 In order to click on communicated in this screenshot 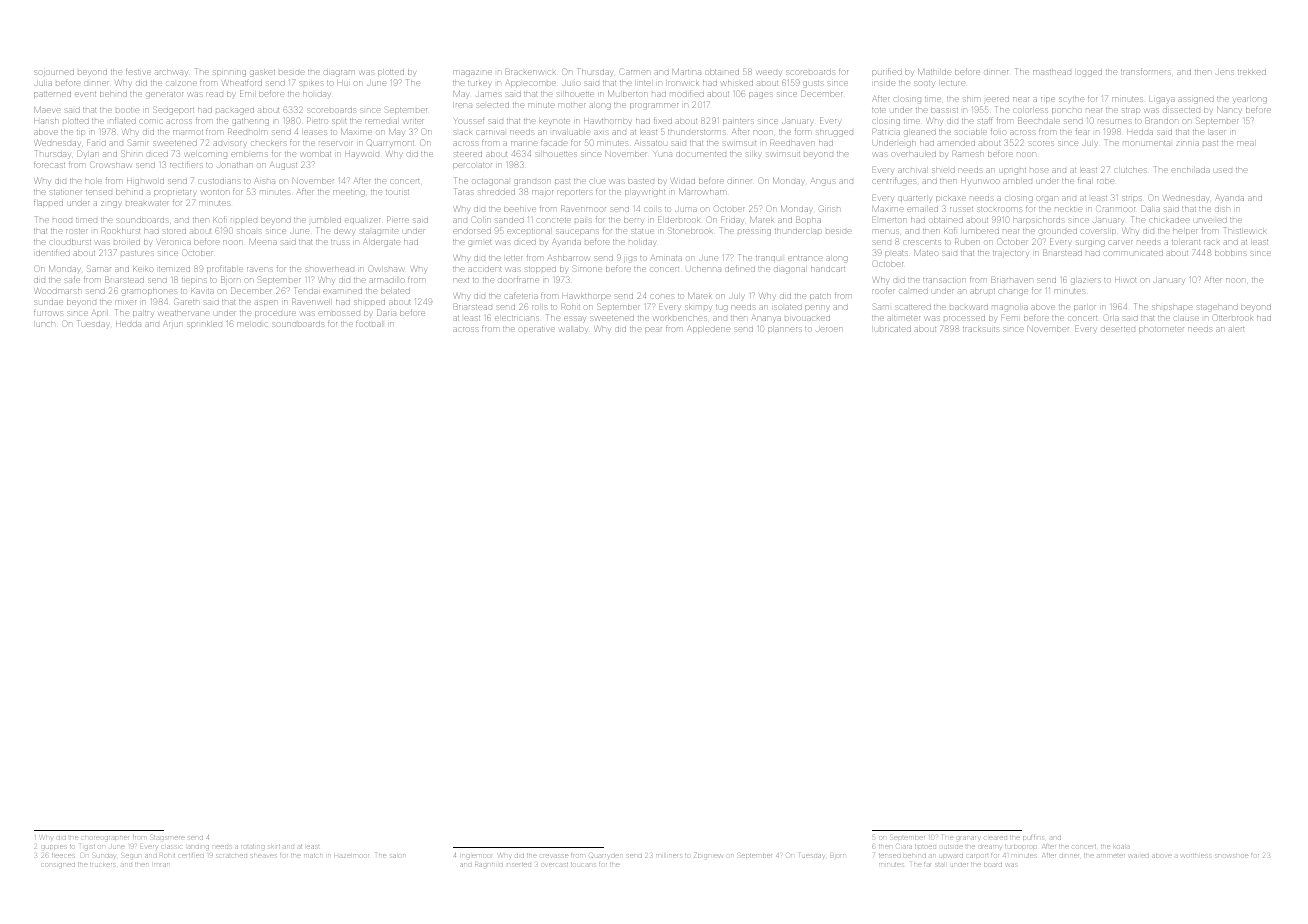, I will do `click(1133, 253)`.
